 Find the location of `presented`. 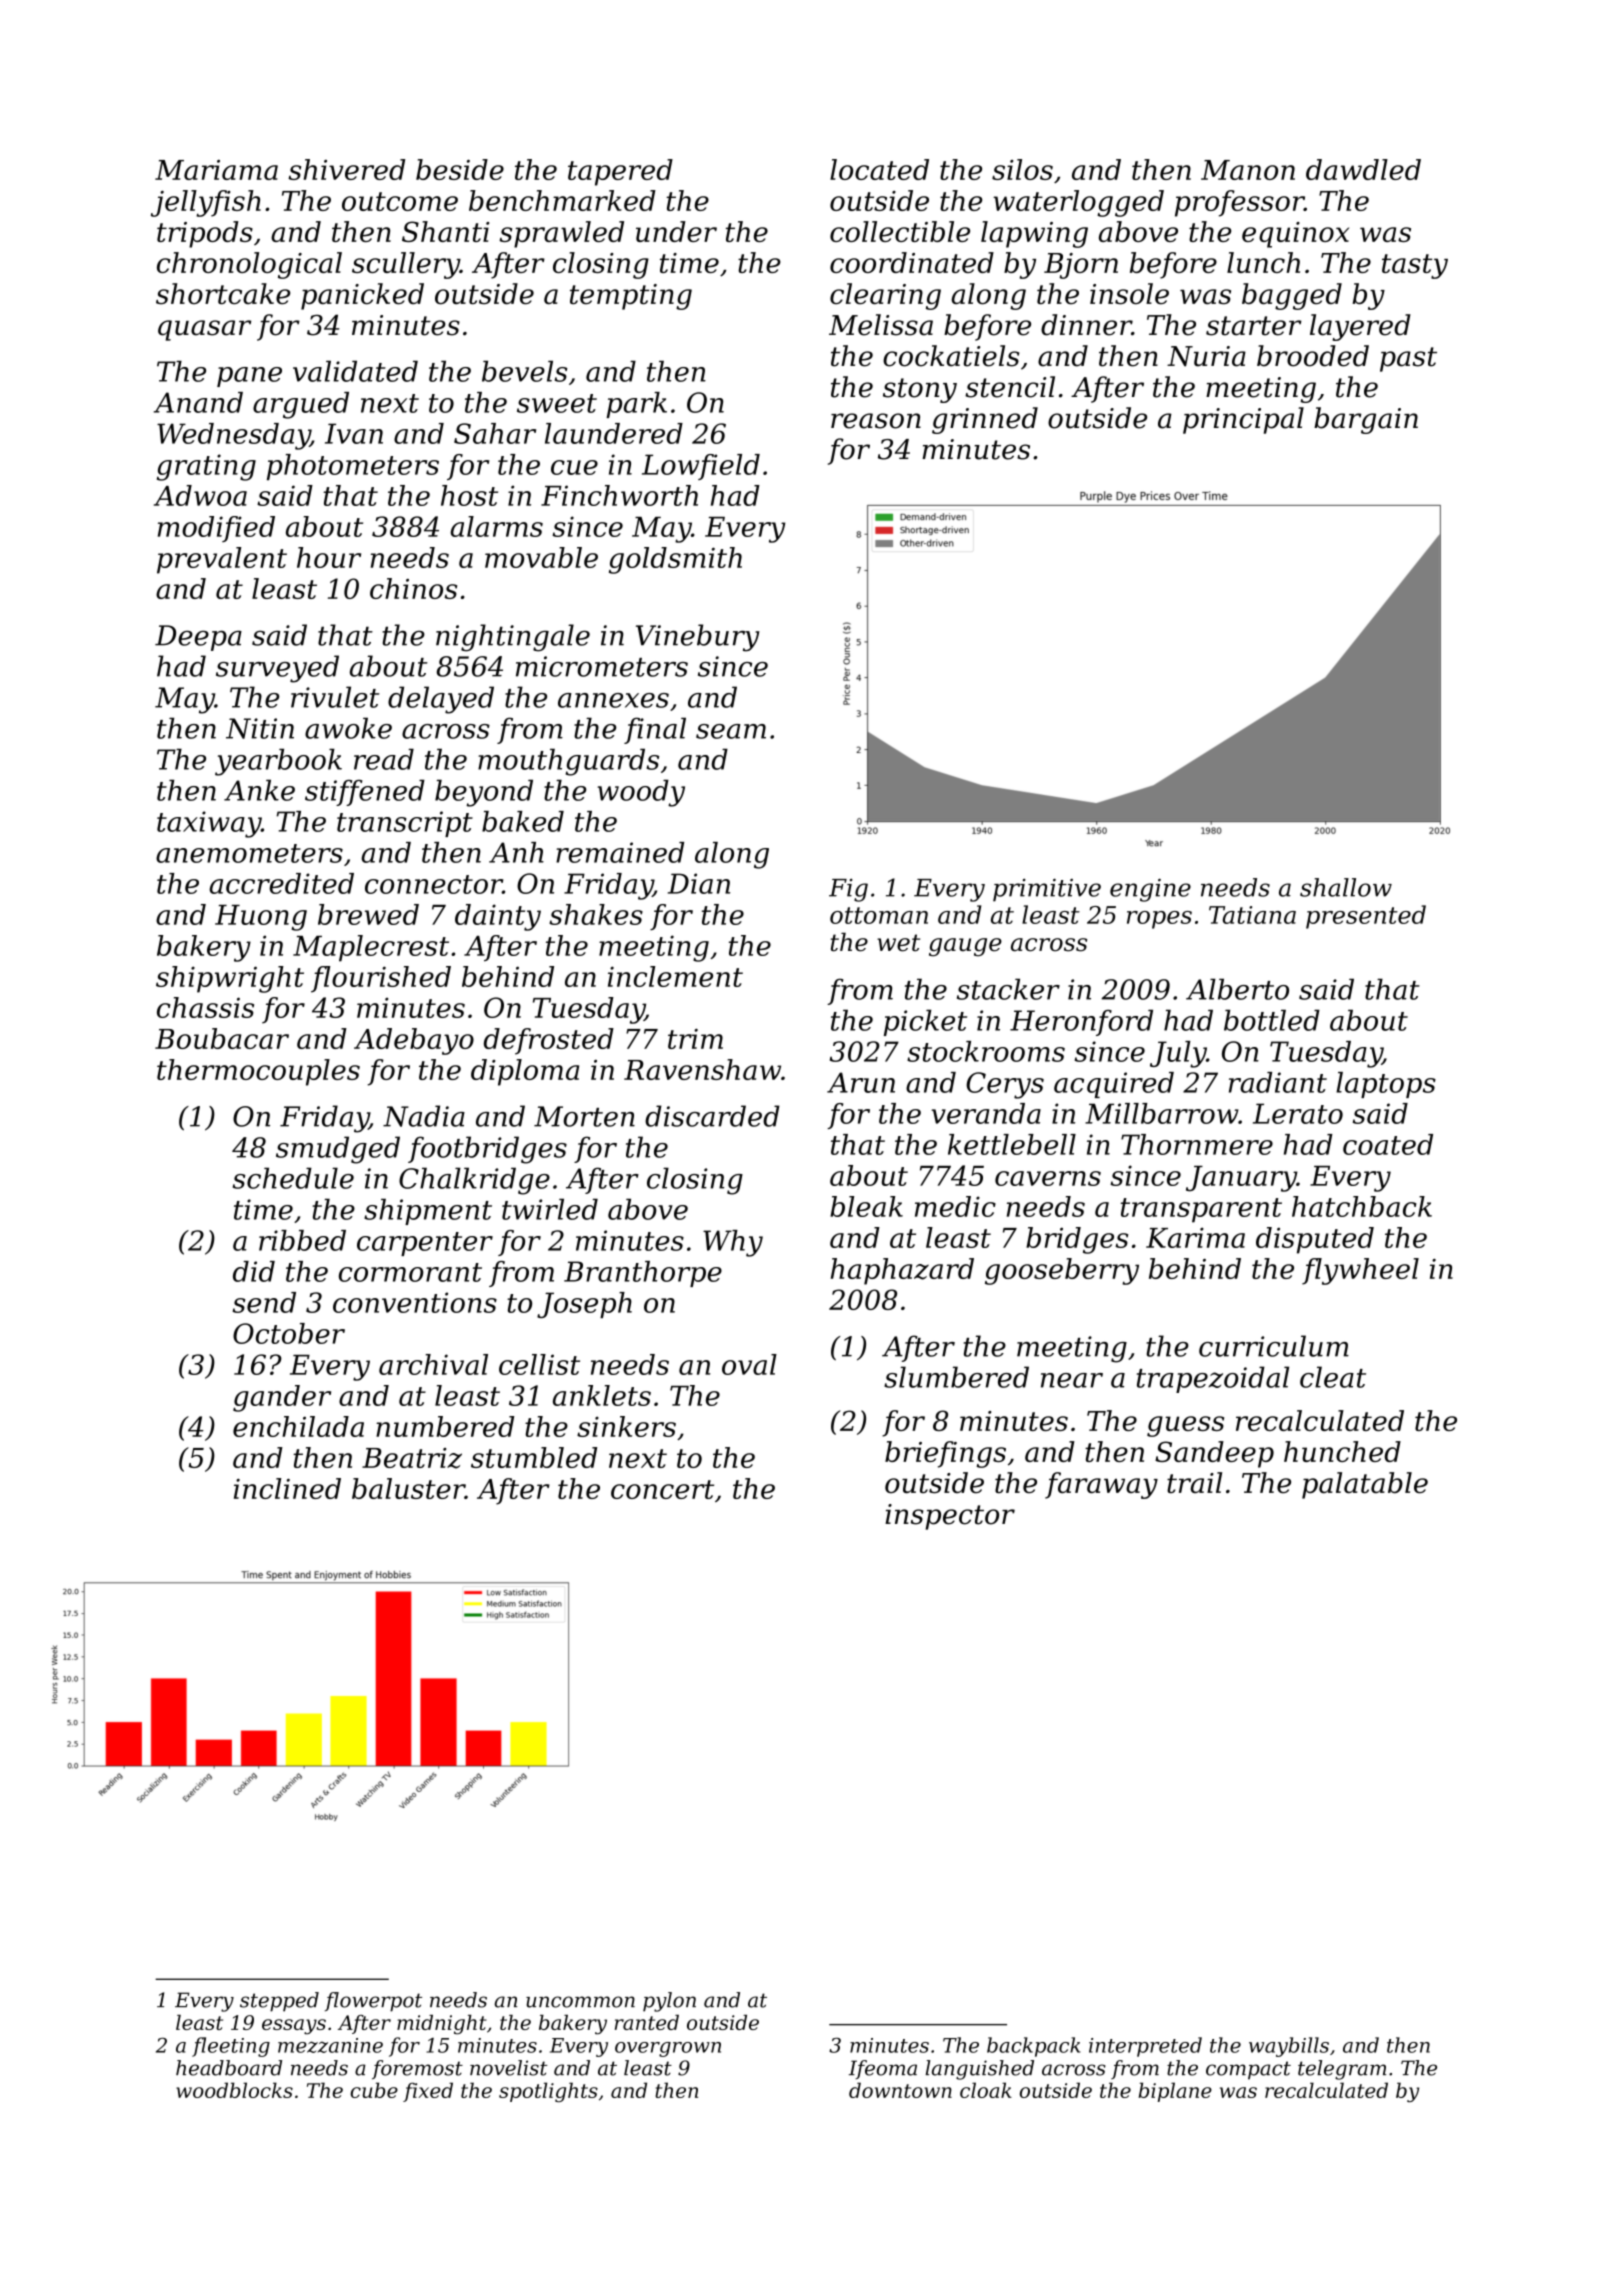

presented is located at coordinates (1366, 917).
